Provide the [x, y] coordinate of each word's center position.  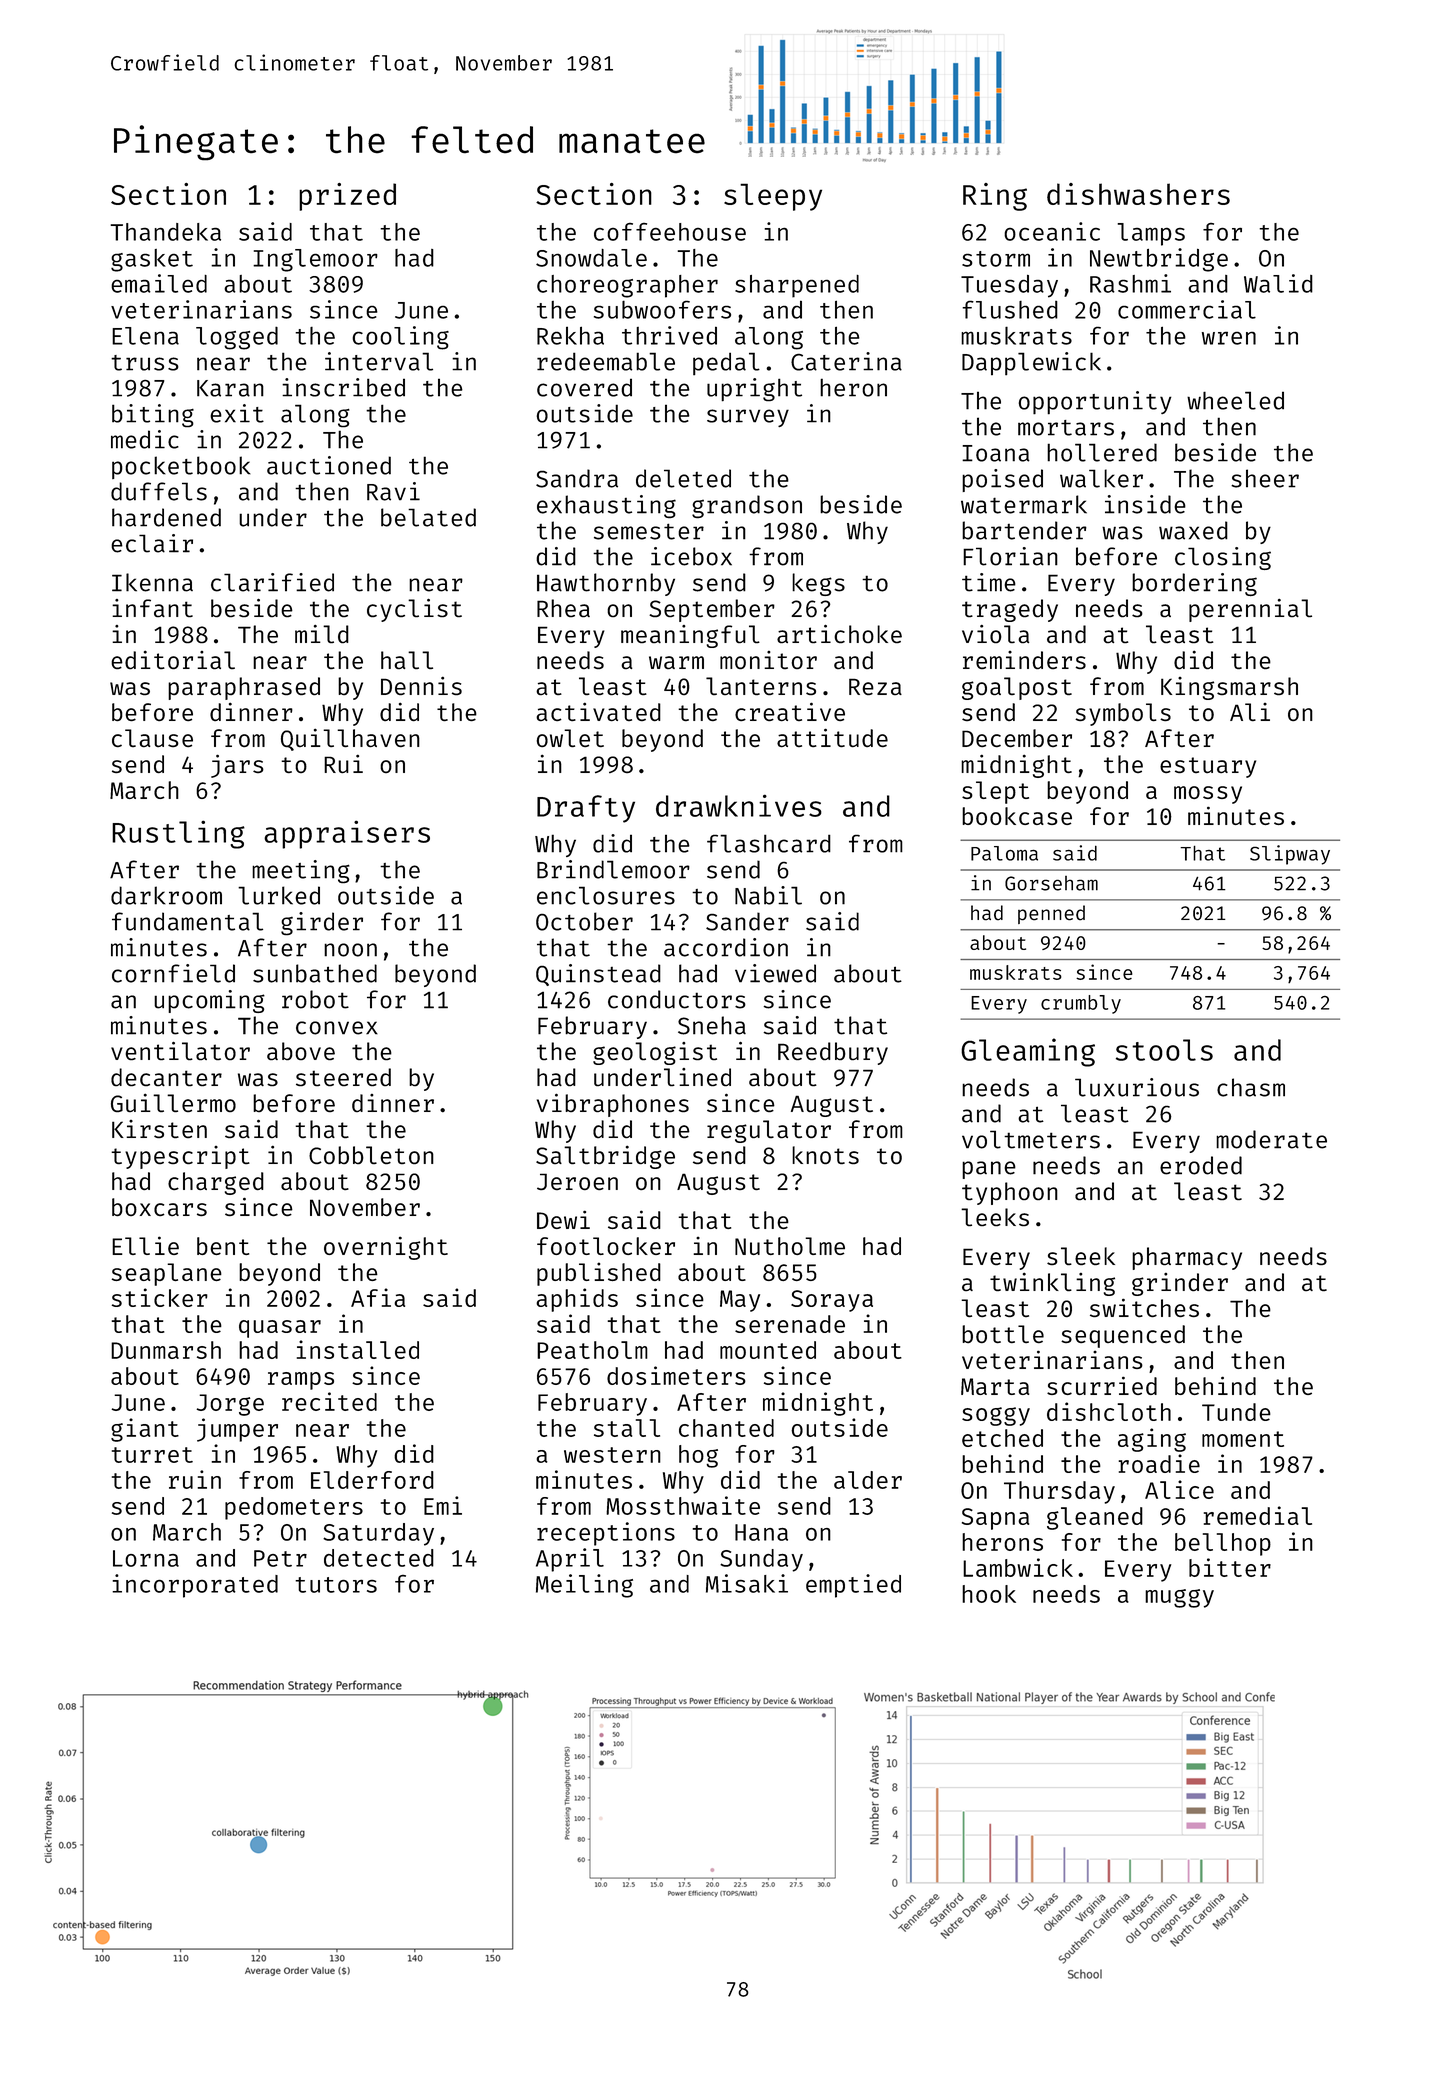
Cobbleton [371, 1155]
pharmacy [1187, 1258]
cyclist [414, 610]
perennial [1250, 610]
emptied [853, 1586]
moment [1243, 1439]
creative [790, 711]
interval [379, 361]
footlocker [606, 1246]
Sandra [577, 478]
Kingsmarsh [1229, 688]
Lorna [146, 1558]
